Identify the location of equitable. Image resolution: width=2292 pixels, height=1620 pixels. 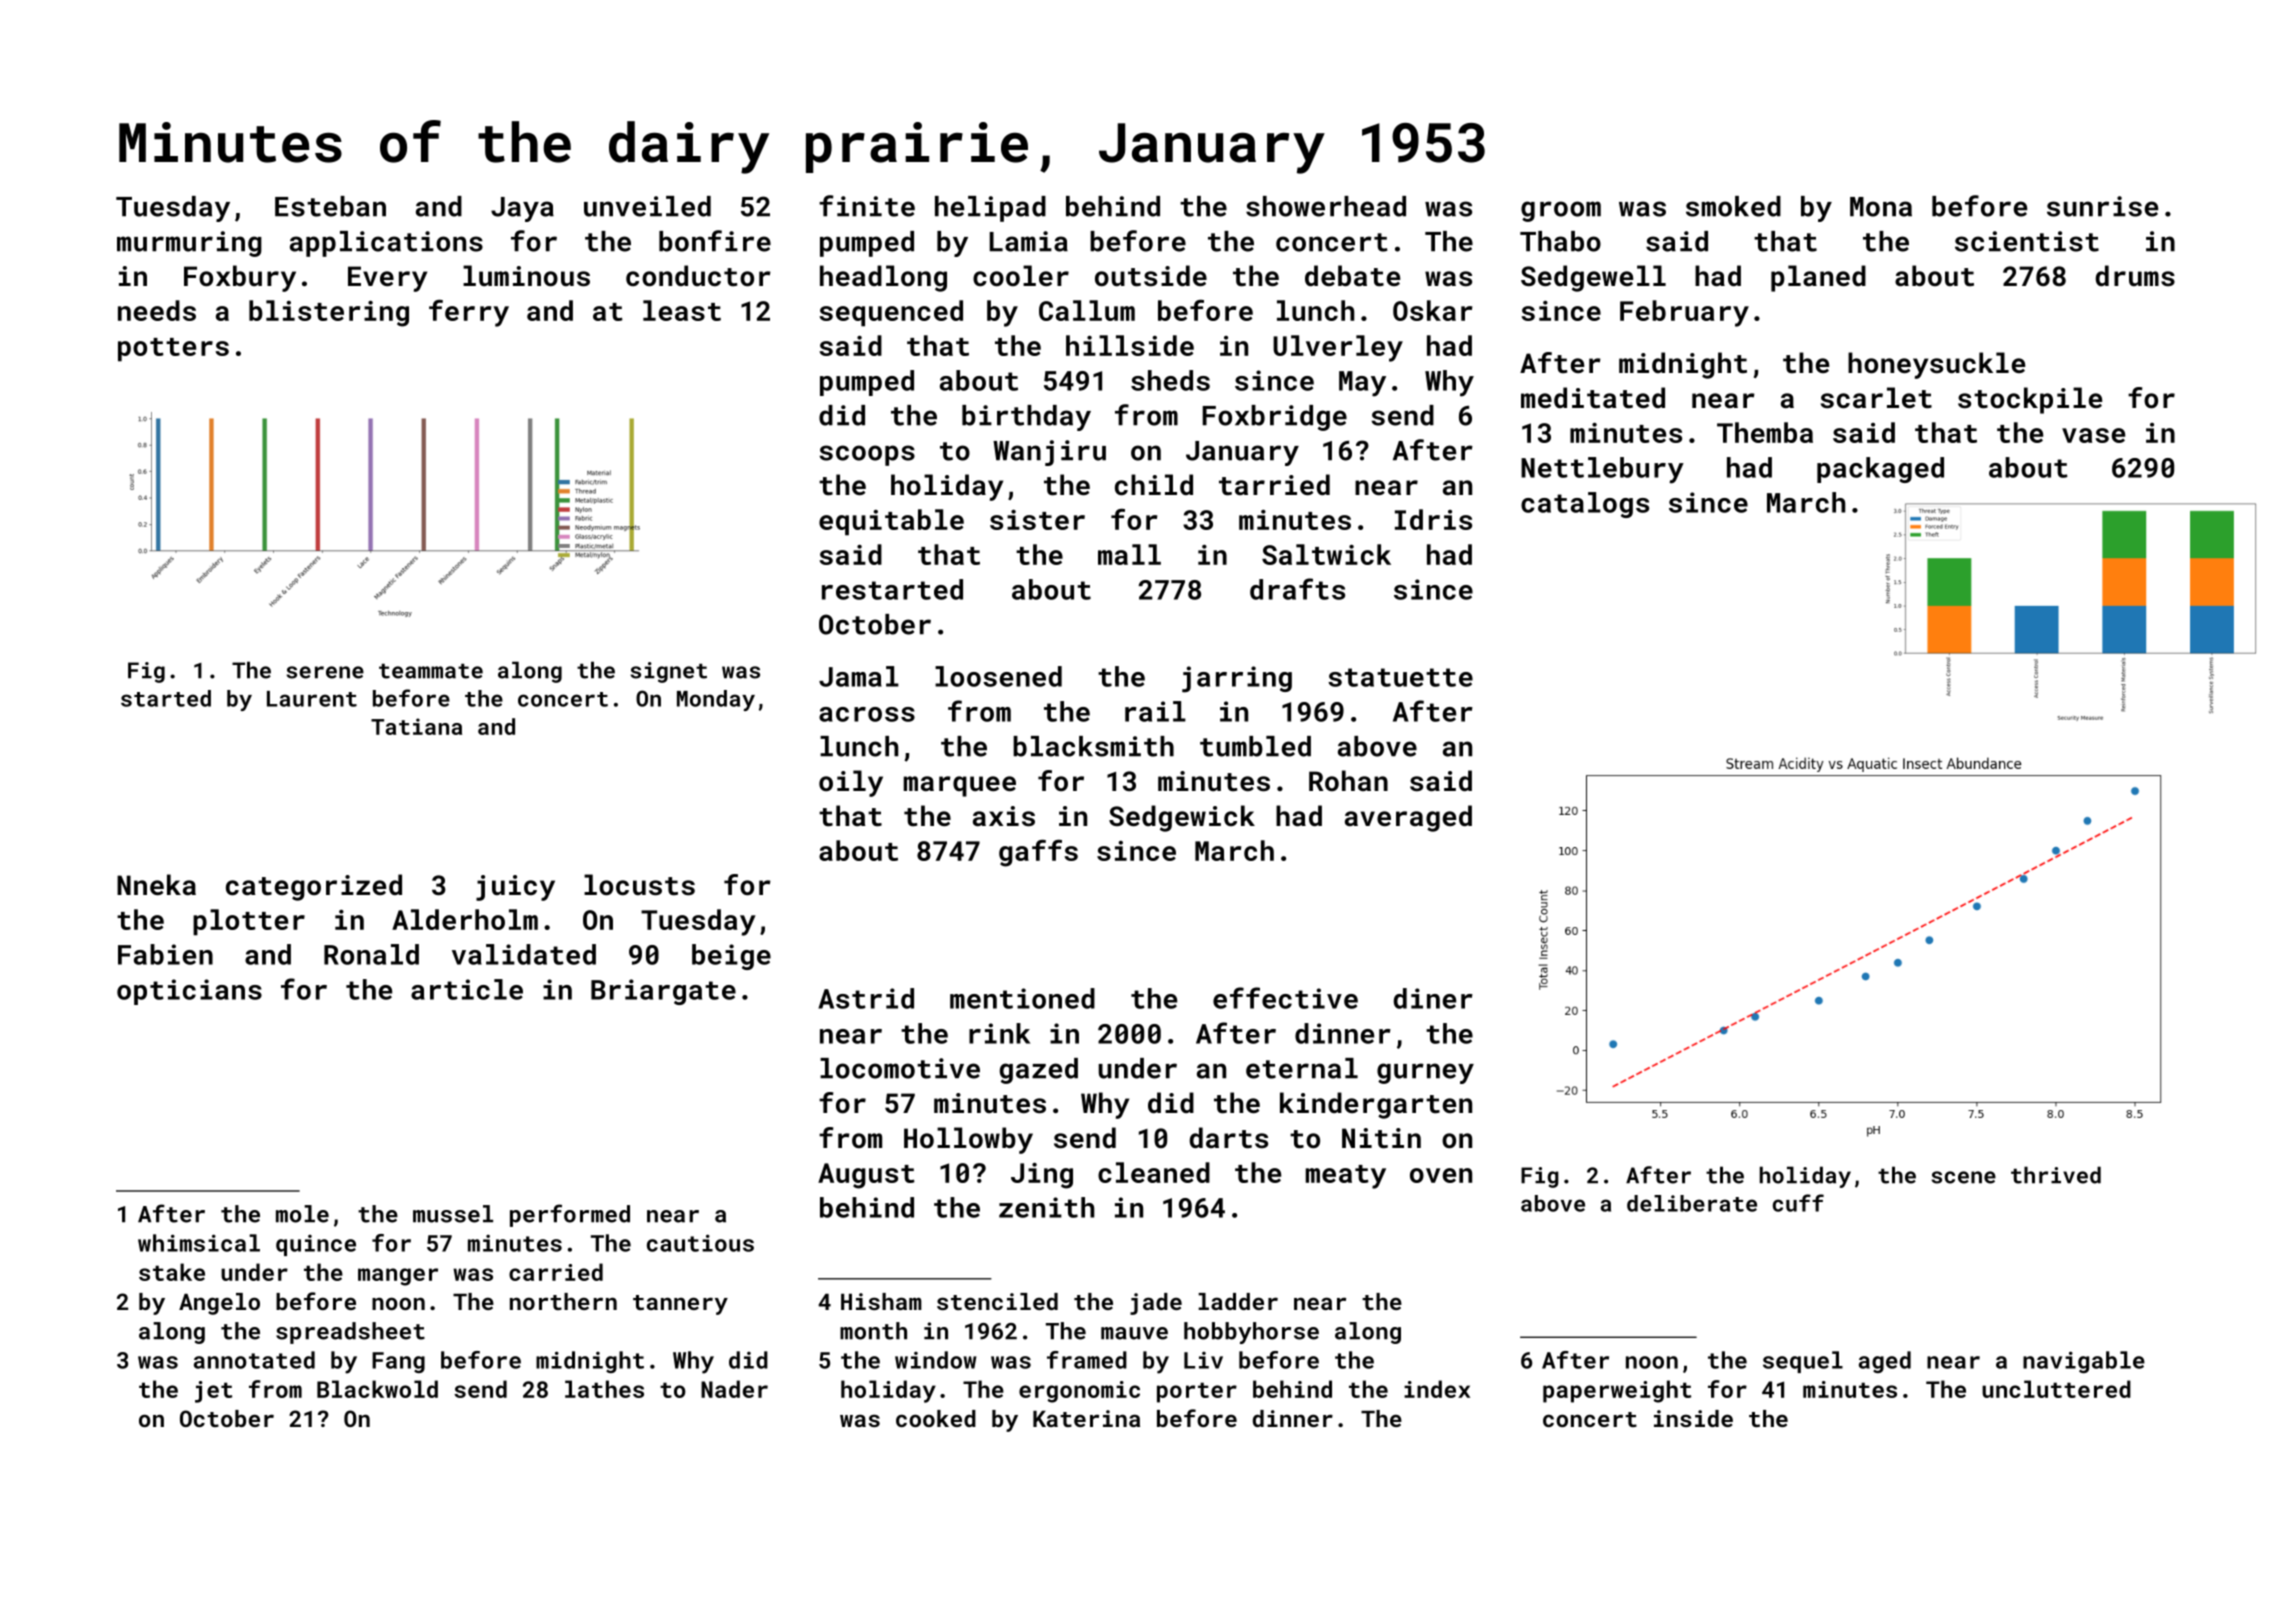
(891, 522).
